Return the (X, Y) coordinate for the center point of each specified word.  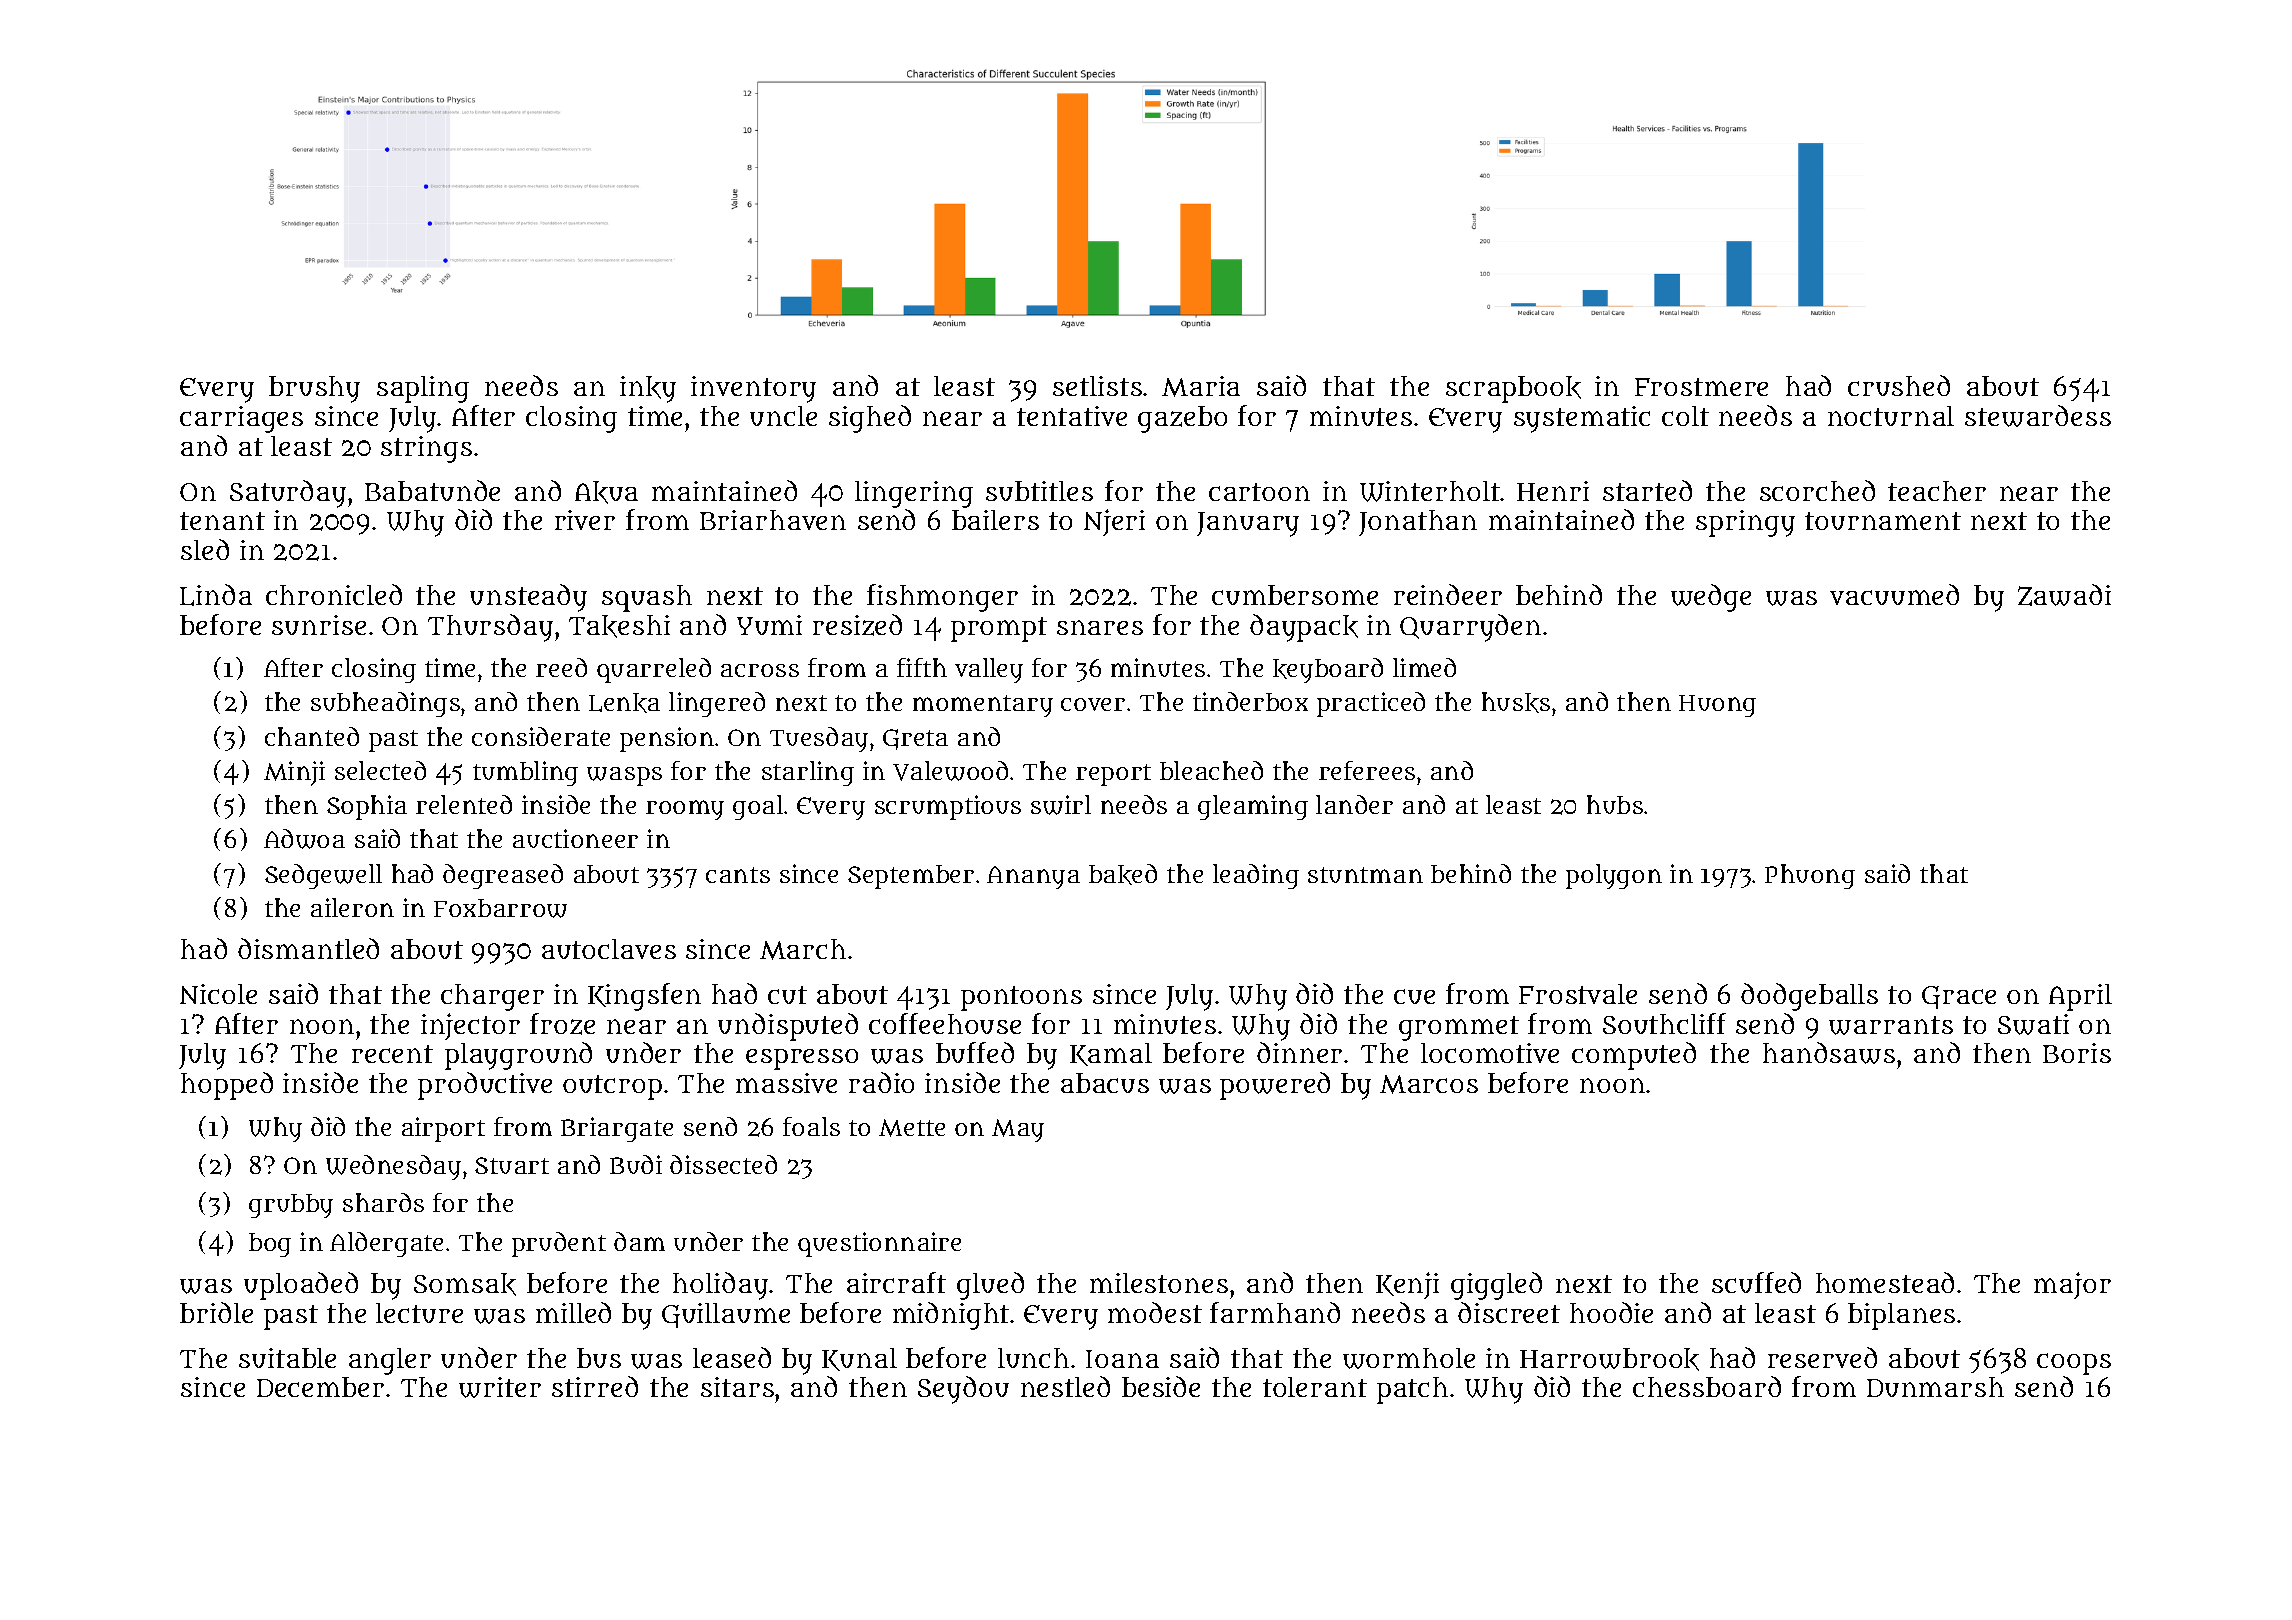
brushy (314, 389)
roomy (685, 810)
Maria (1201, 386)
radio (881, 1082)
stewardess (2038, 416)
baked (1123, 874)
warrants (1891, 1025)
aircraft (896, 1282)
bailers (995, 520)
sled (205, 549)
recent (392, 1054)
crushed (1899, 385)
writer (500, 1387)
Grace (1959, 997)
